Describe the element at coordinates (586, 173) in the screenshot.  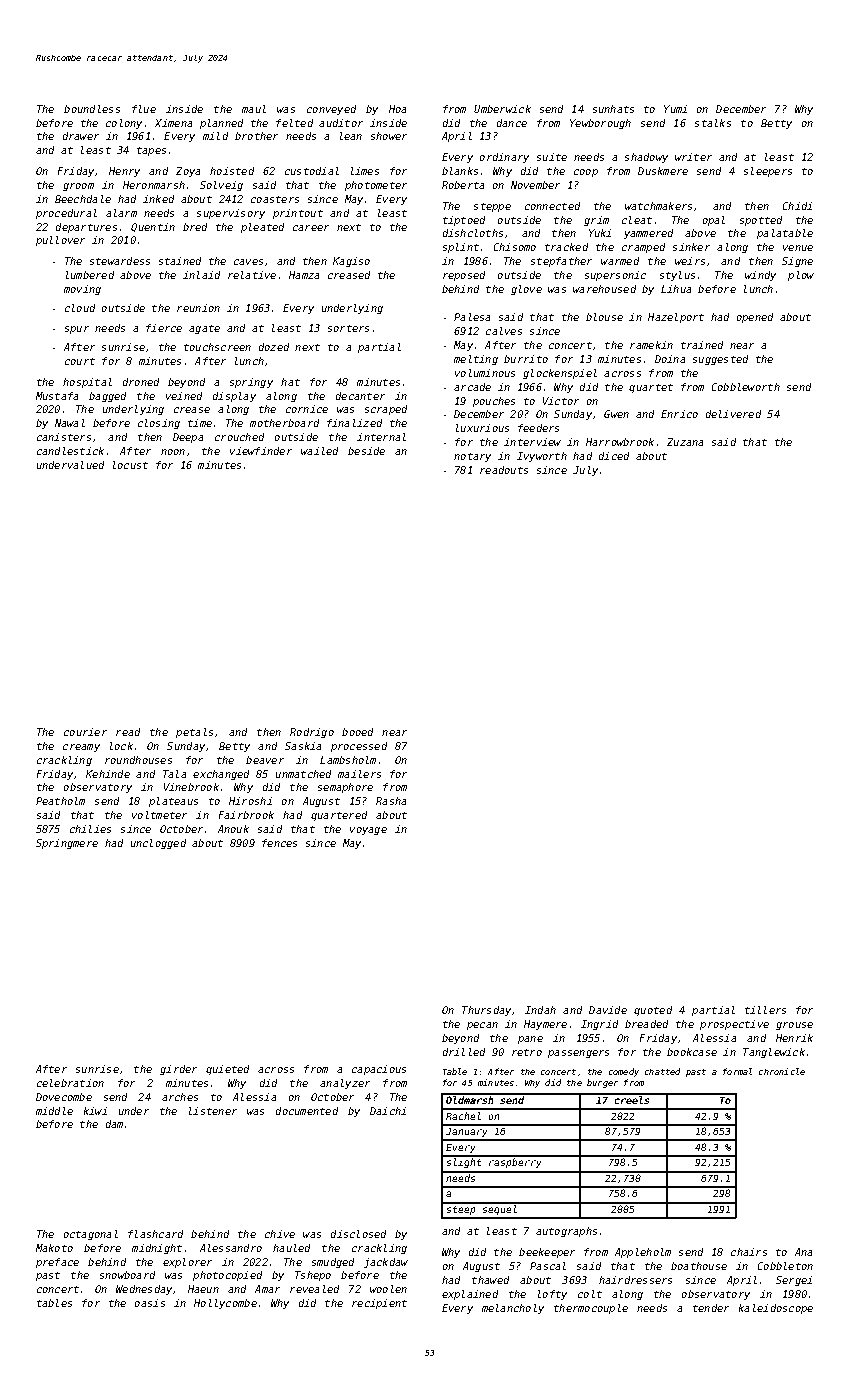
I see `coop` at that location.
